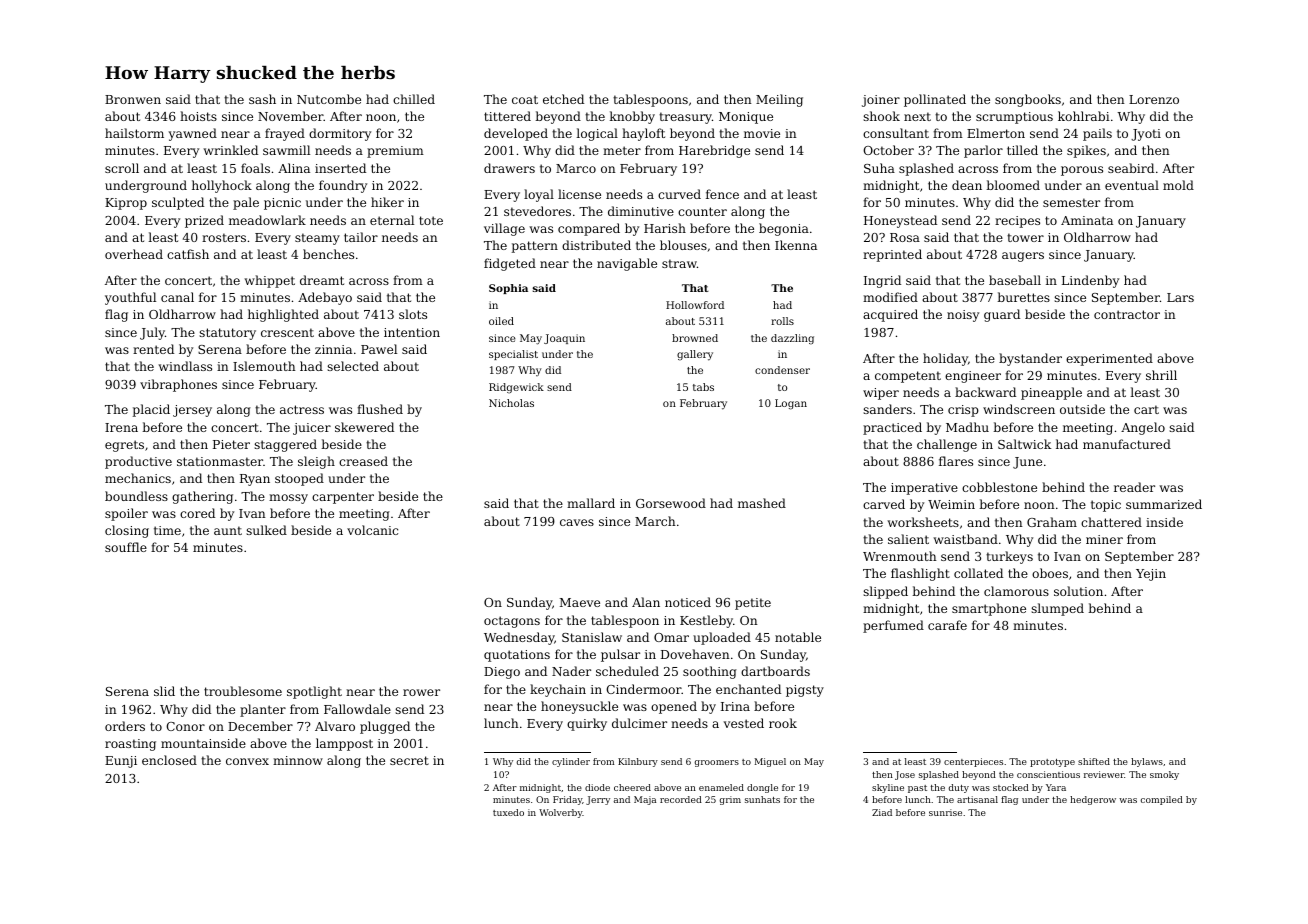 This screenshot has height=924, width=1308. Describe the element at coordinates (1164, 504) in the screenshot. I see `summarized` at that location.
